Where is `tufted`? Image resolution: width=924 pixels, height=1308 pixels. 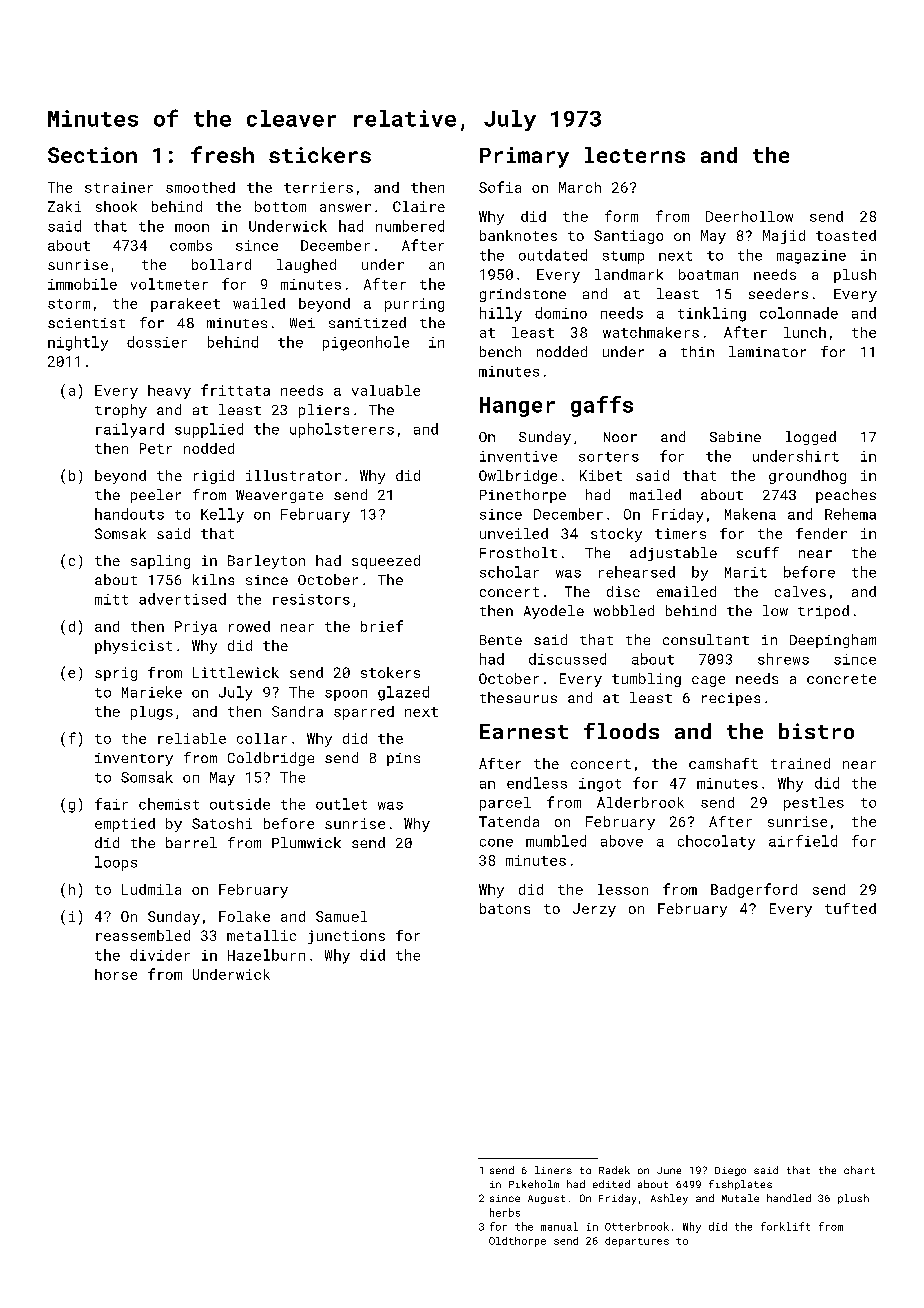 tufted is located at coordinates (850, 908).
